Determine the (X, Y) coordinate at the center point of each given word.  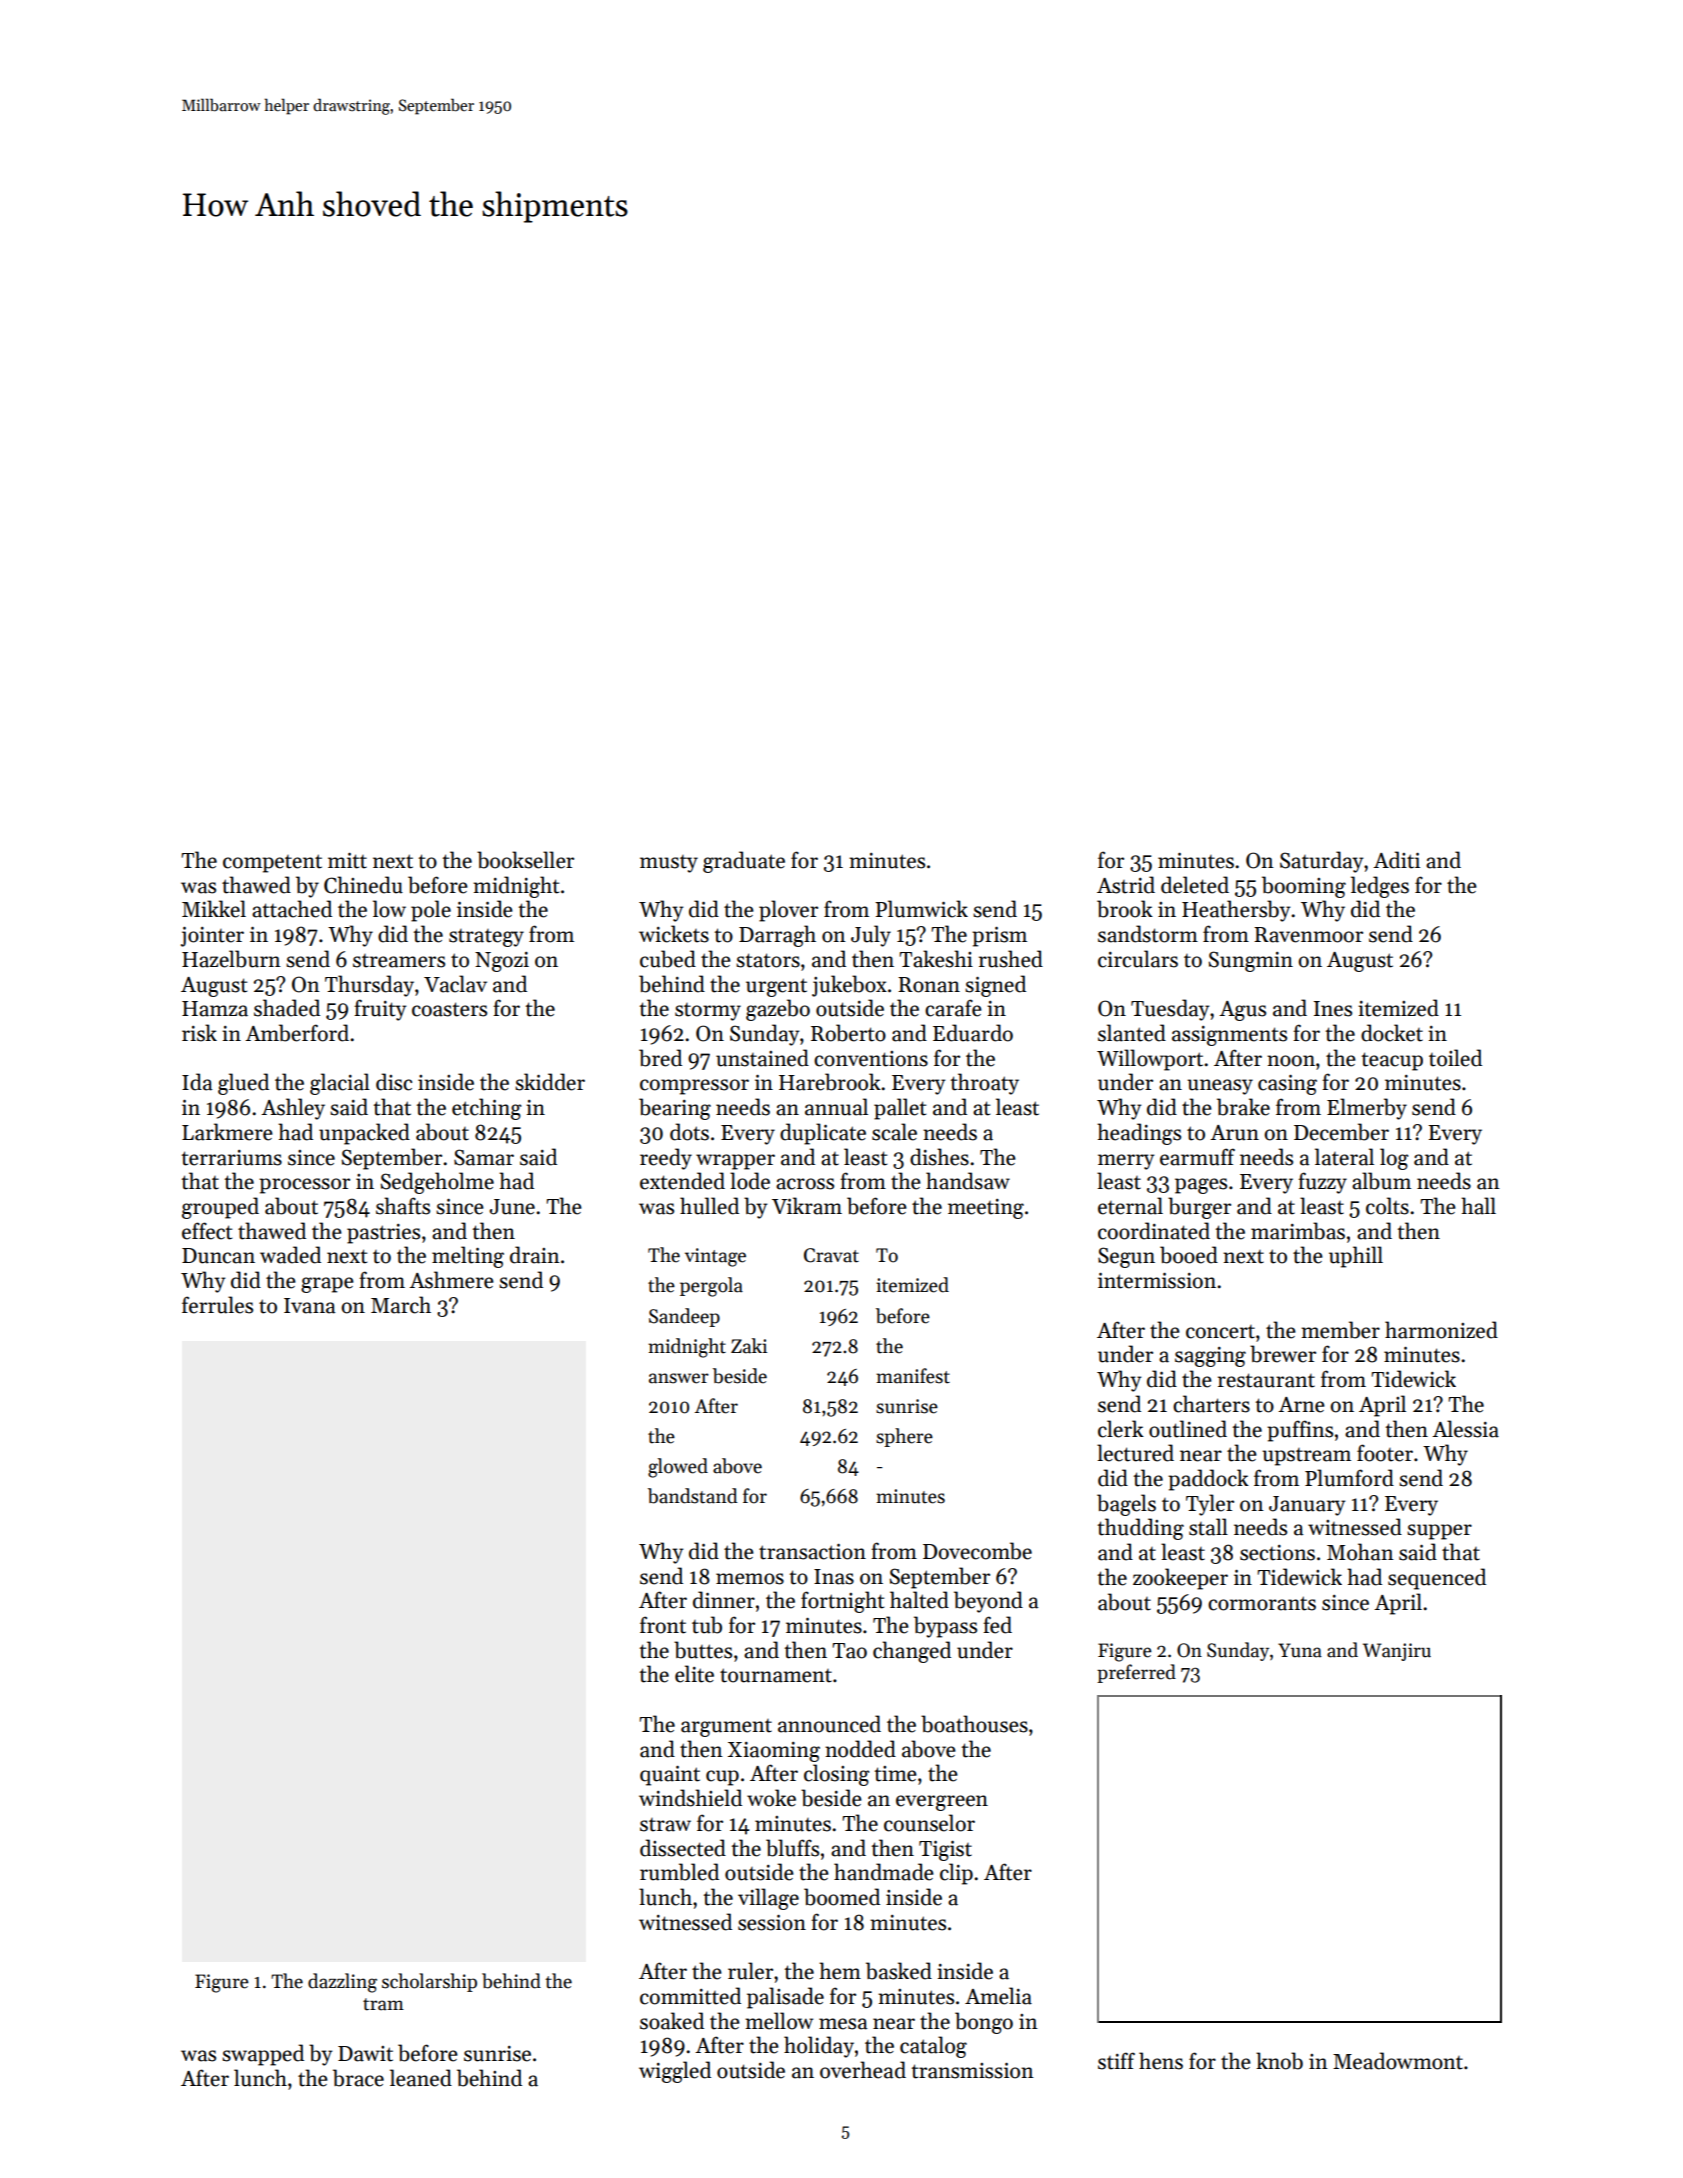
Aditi (1396, 860)
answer (679, 1378)
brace (358, 2078)
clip (956, 1874)
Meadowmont (1398, 2061)
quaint (670, 1776)
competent (272, 863)
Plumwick (921, 909)
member (1340, 1330)
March (401, 1305)
